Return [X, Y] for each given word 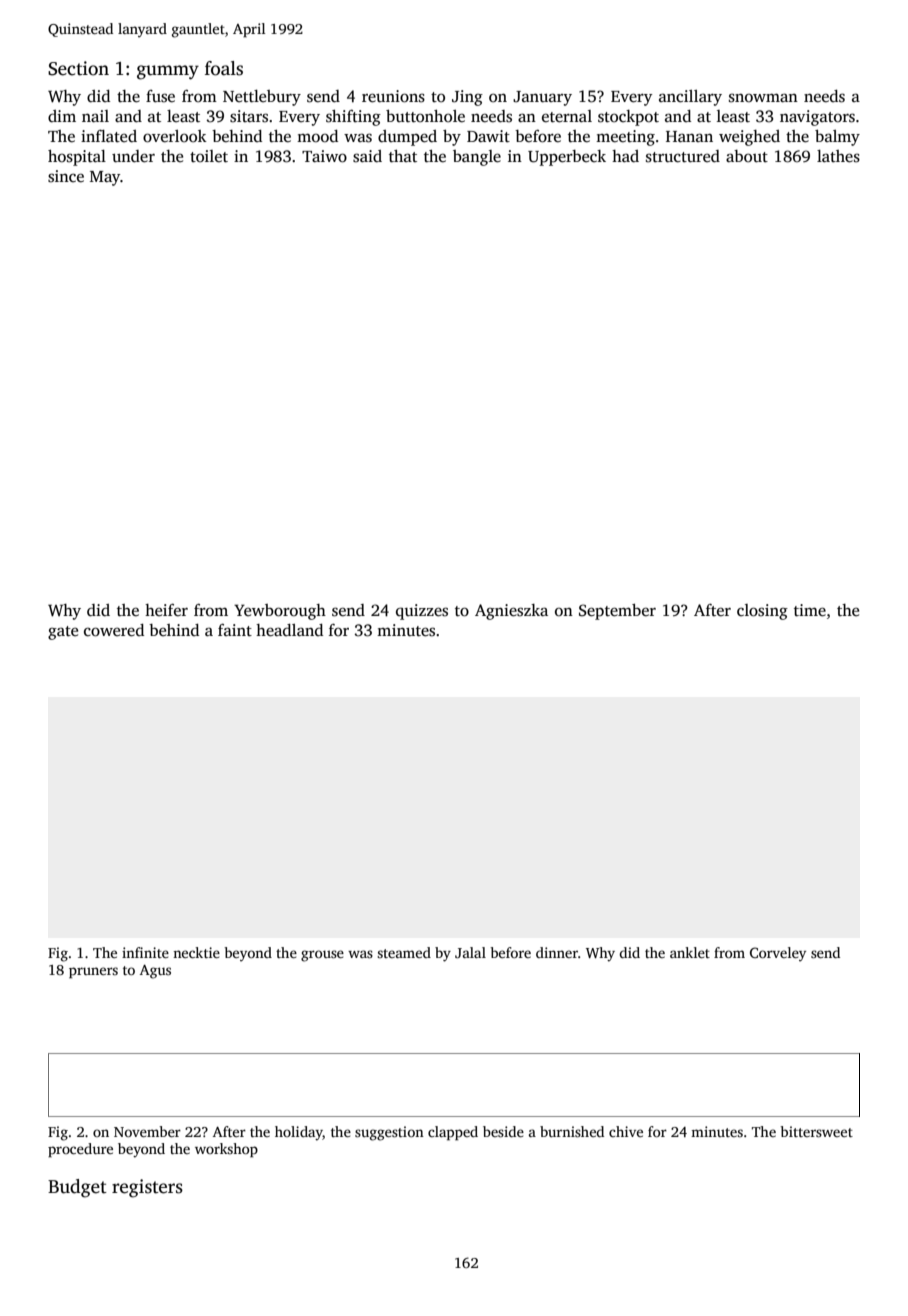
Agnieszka [511, 612]
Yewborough [280, 612]
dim [62, 116]
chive [626, 1131]
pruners [93, 973]
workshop [226, 1150]
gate [63, 633]
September [617, 612]
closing [762, 612]
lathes [838, 156]
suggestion [389, 1133]
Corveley [778, 954]
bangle [477, 158]
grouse [322, 956]
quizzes [422, 612]
